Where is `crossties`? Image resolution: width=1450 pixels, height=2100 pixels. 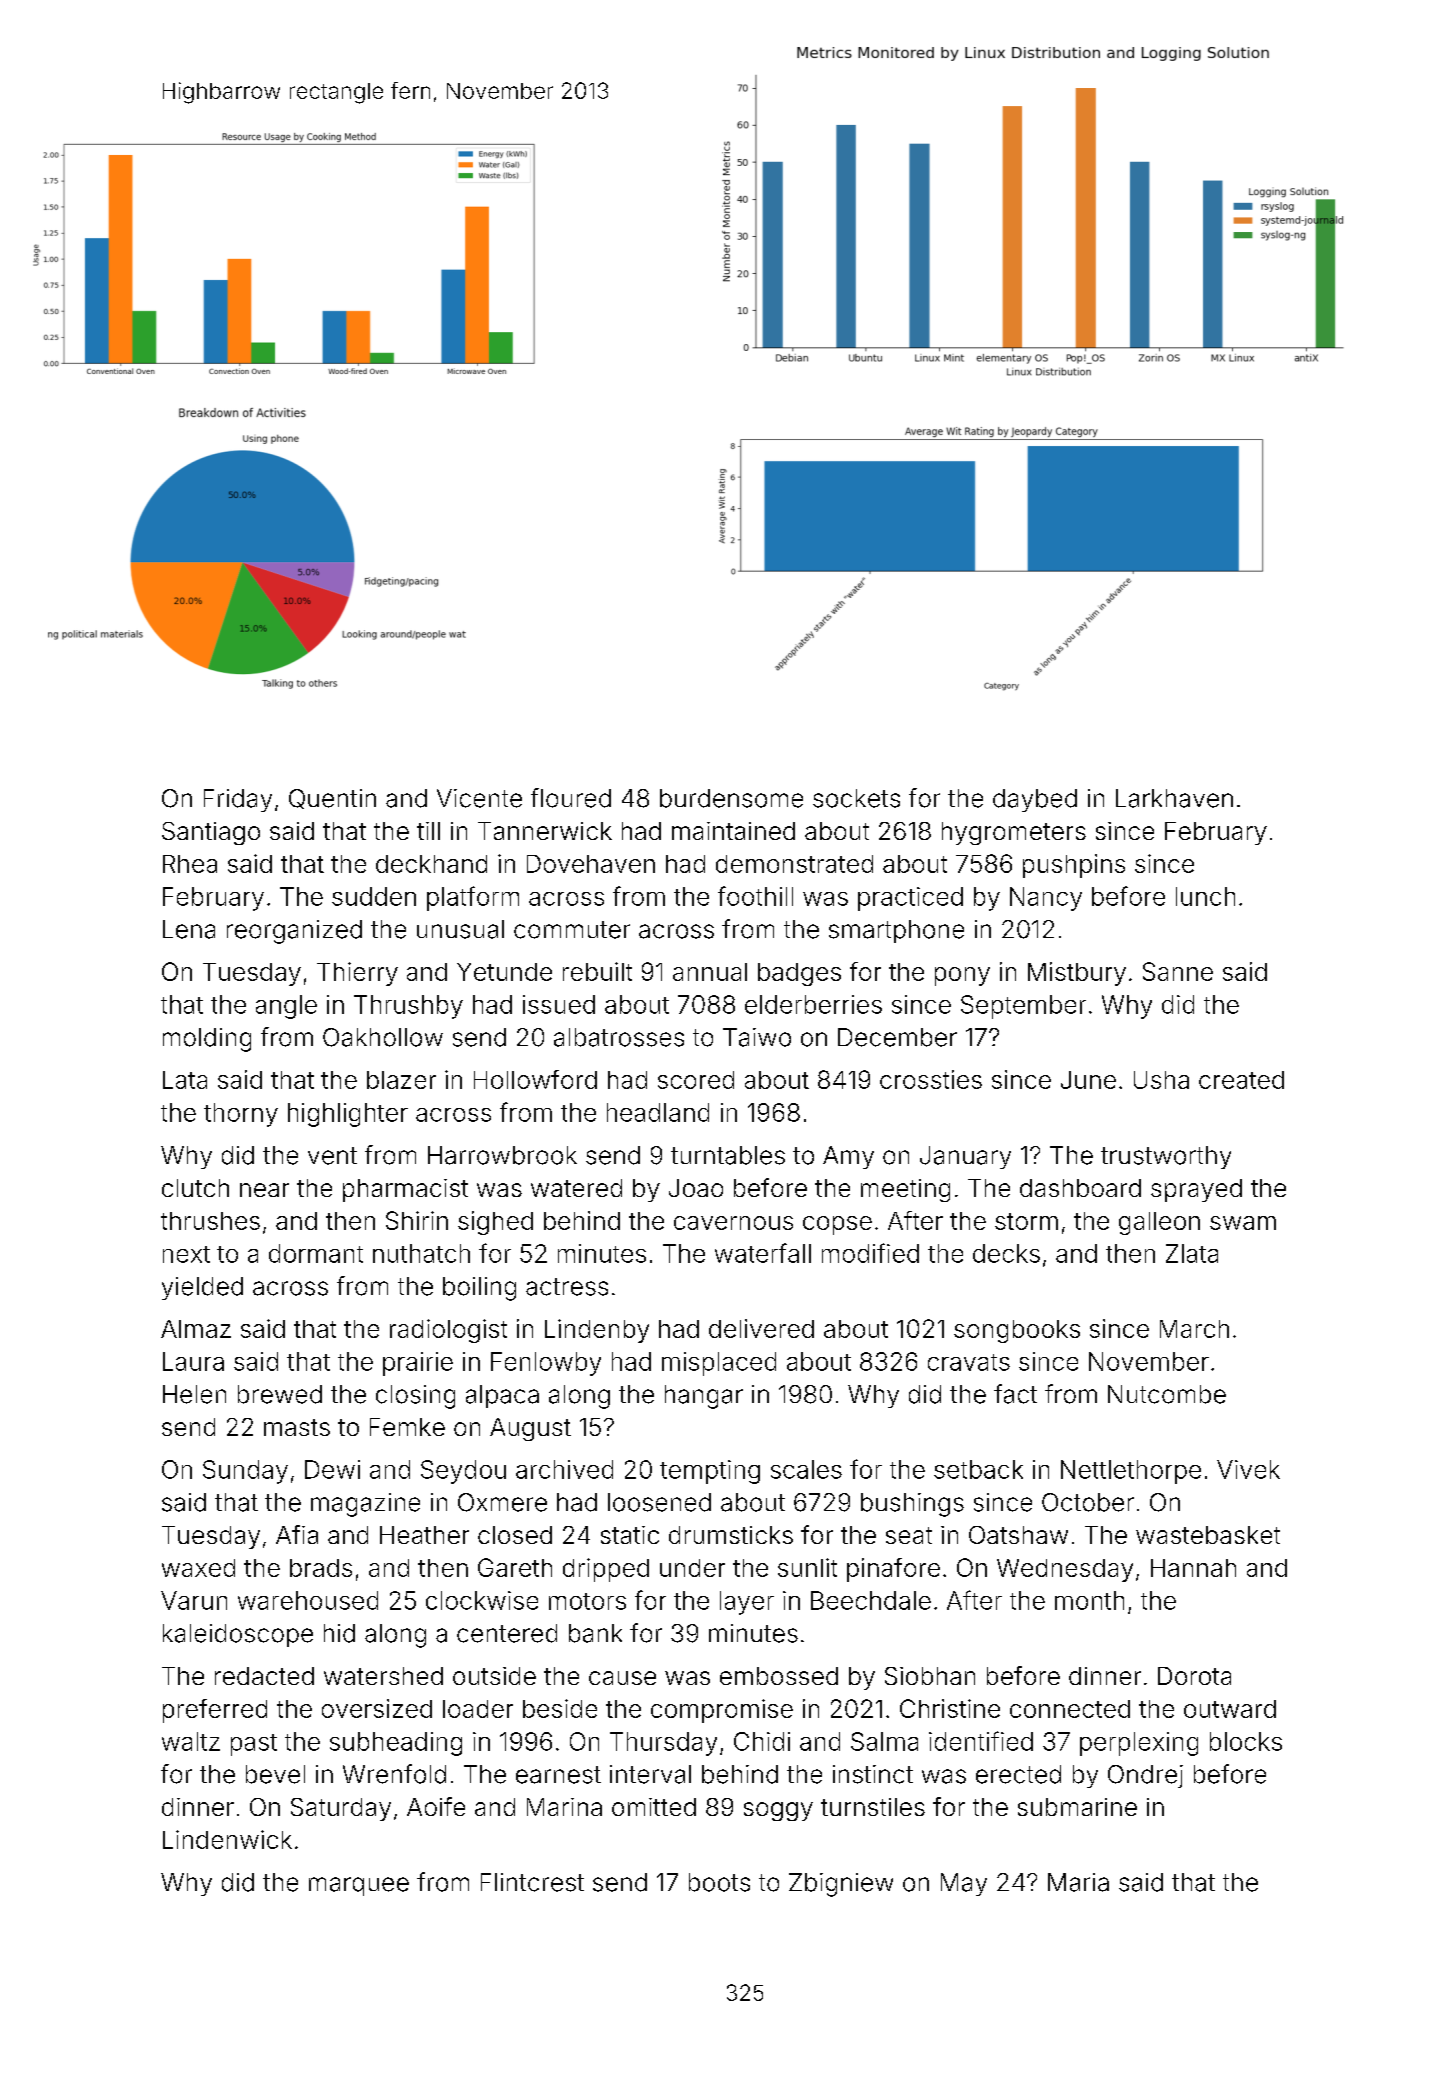 crossties is located at coordinates (931, 1079).
